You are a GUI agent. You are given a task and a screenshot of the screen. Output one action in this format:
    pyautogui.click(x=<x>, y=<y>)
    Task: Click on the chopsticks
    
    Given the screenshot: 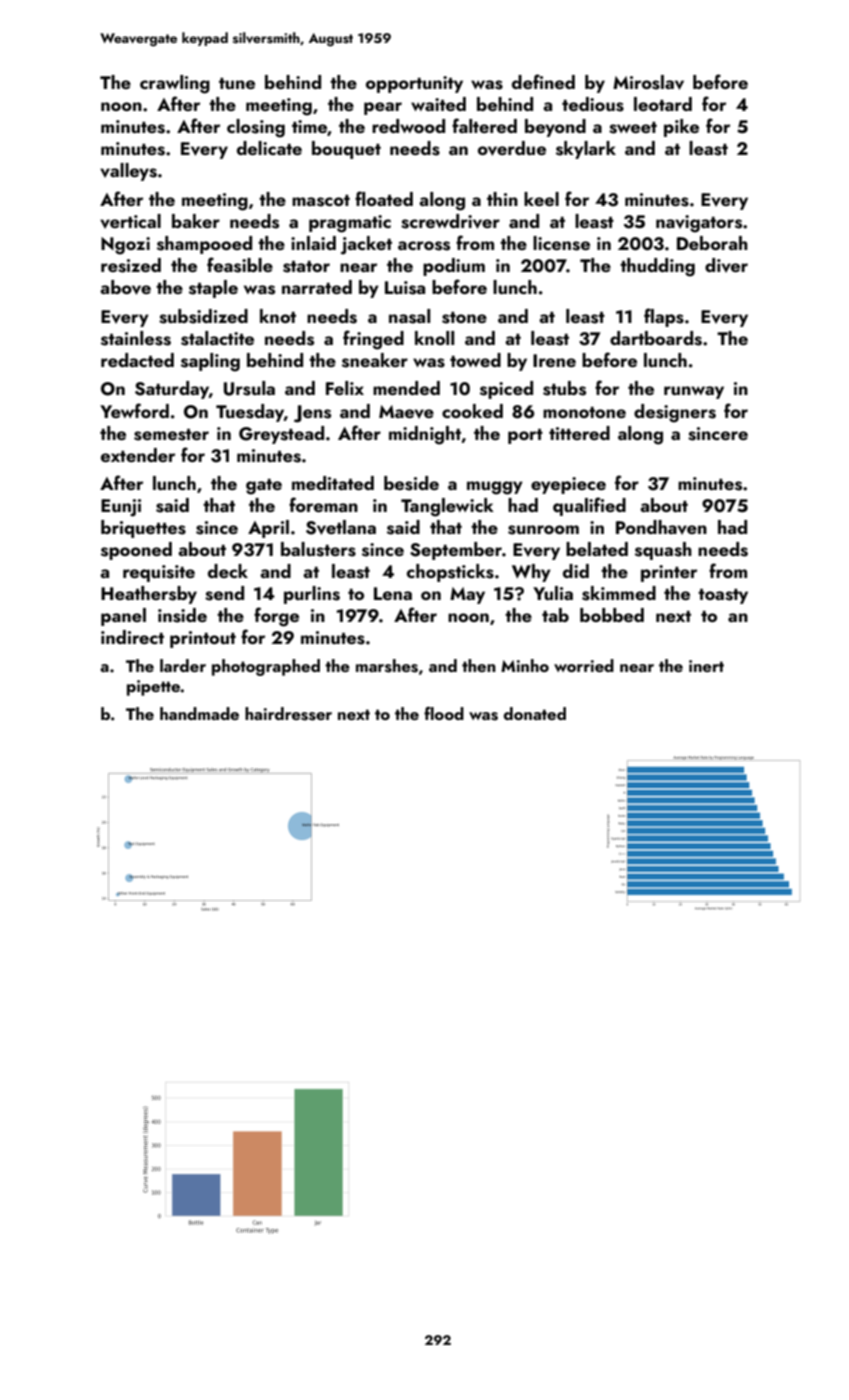 What is the action you would take?
    pyautogui.click(x=450, y=573)
